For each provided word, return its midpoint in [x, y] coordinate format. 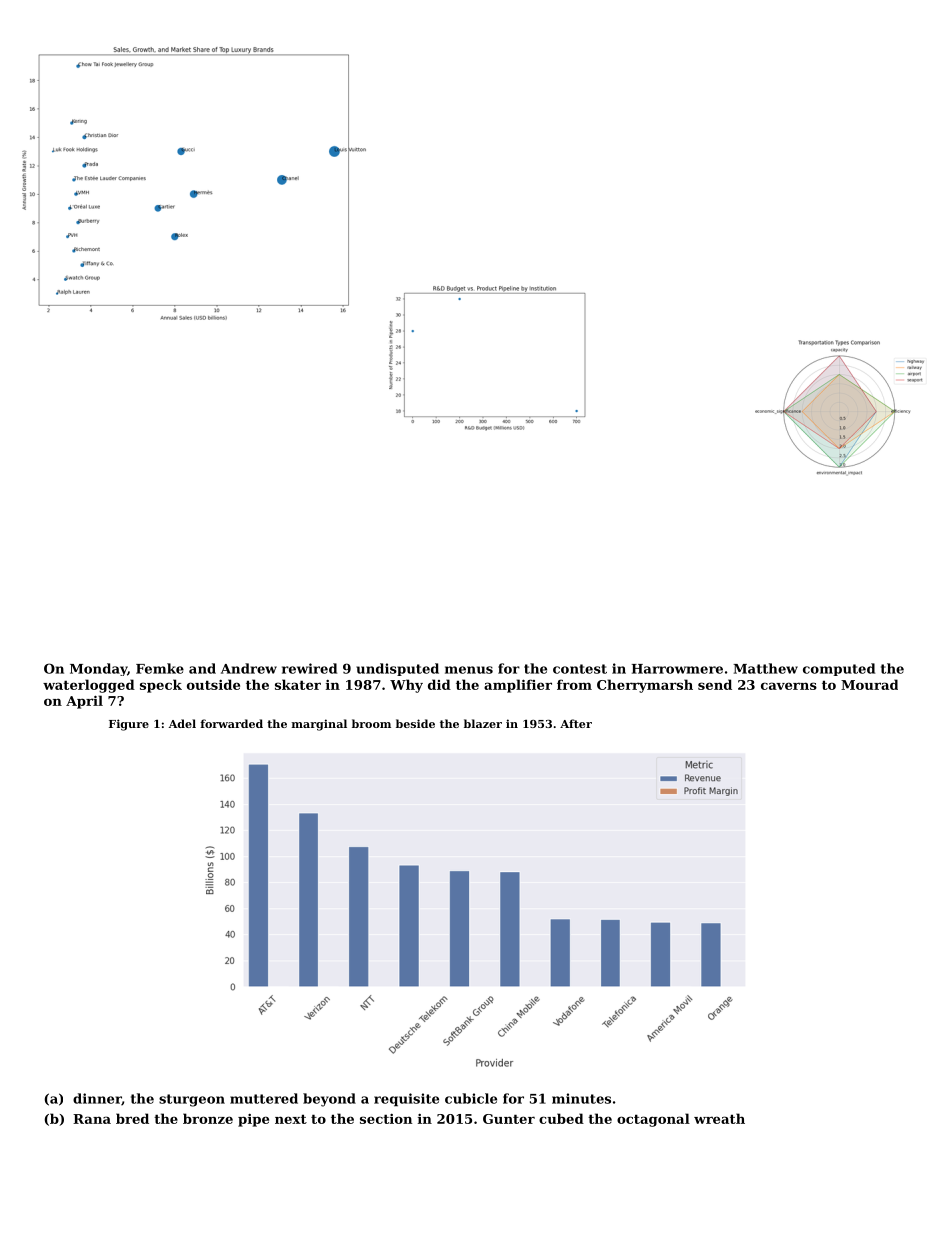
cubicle [471, 1098]
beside [415, 723]
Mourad [869, 684]
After [576, 723]
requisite [406, 1100]
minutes [581, 1098]
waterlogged [89, 686]
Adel [182, 723]
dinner [97, 1099]
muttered [264, 1098]
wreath [719, 1118]
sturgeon [192, 1100]
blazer [483, 723]
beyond [329, 1100]
